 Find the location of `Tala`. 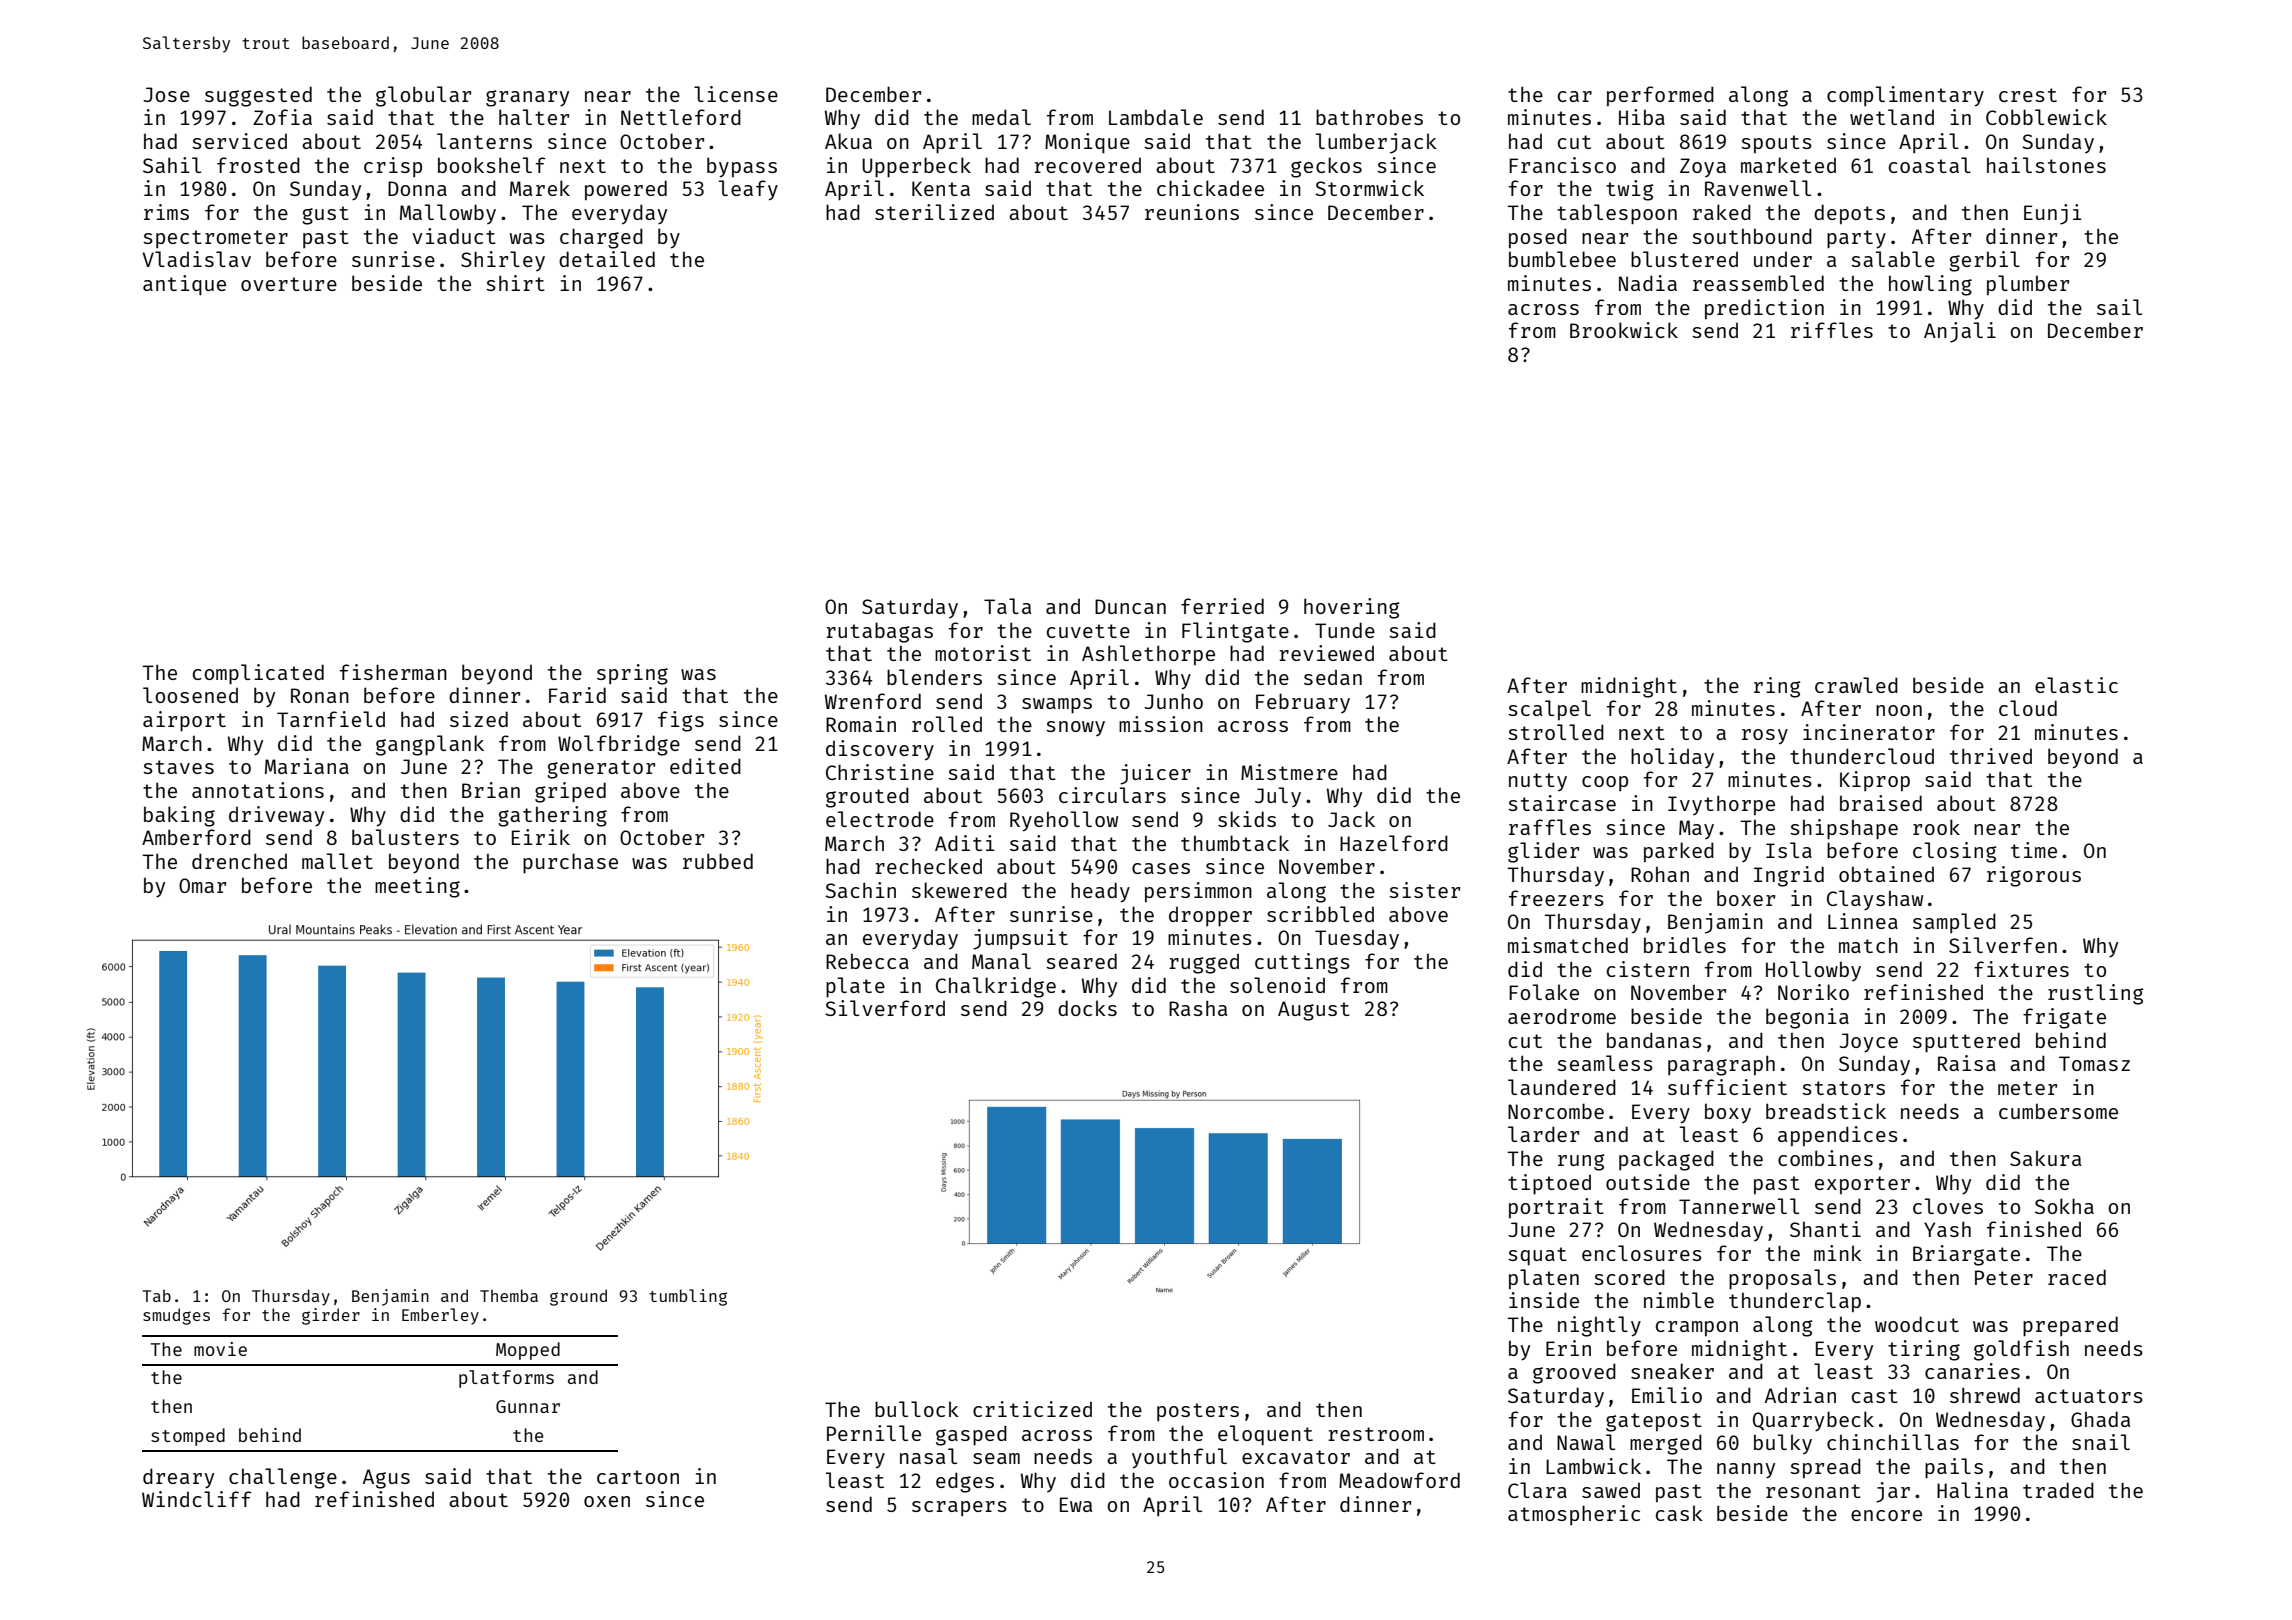

Tala is located at coordinates (1007, 606).
